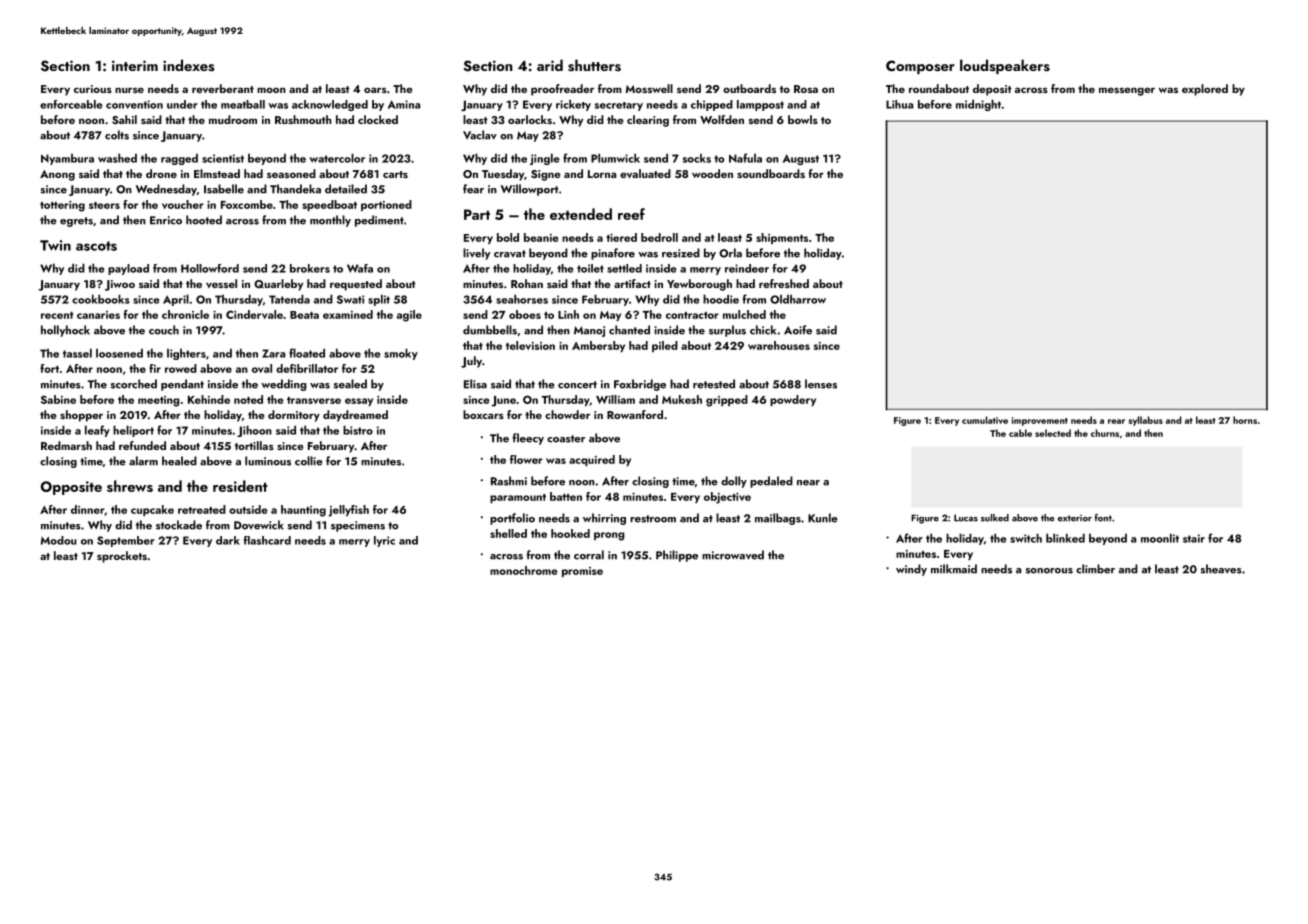  Describe the element at coordinates (730, 253) in the screenshot. I see `Orla` at that location.
